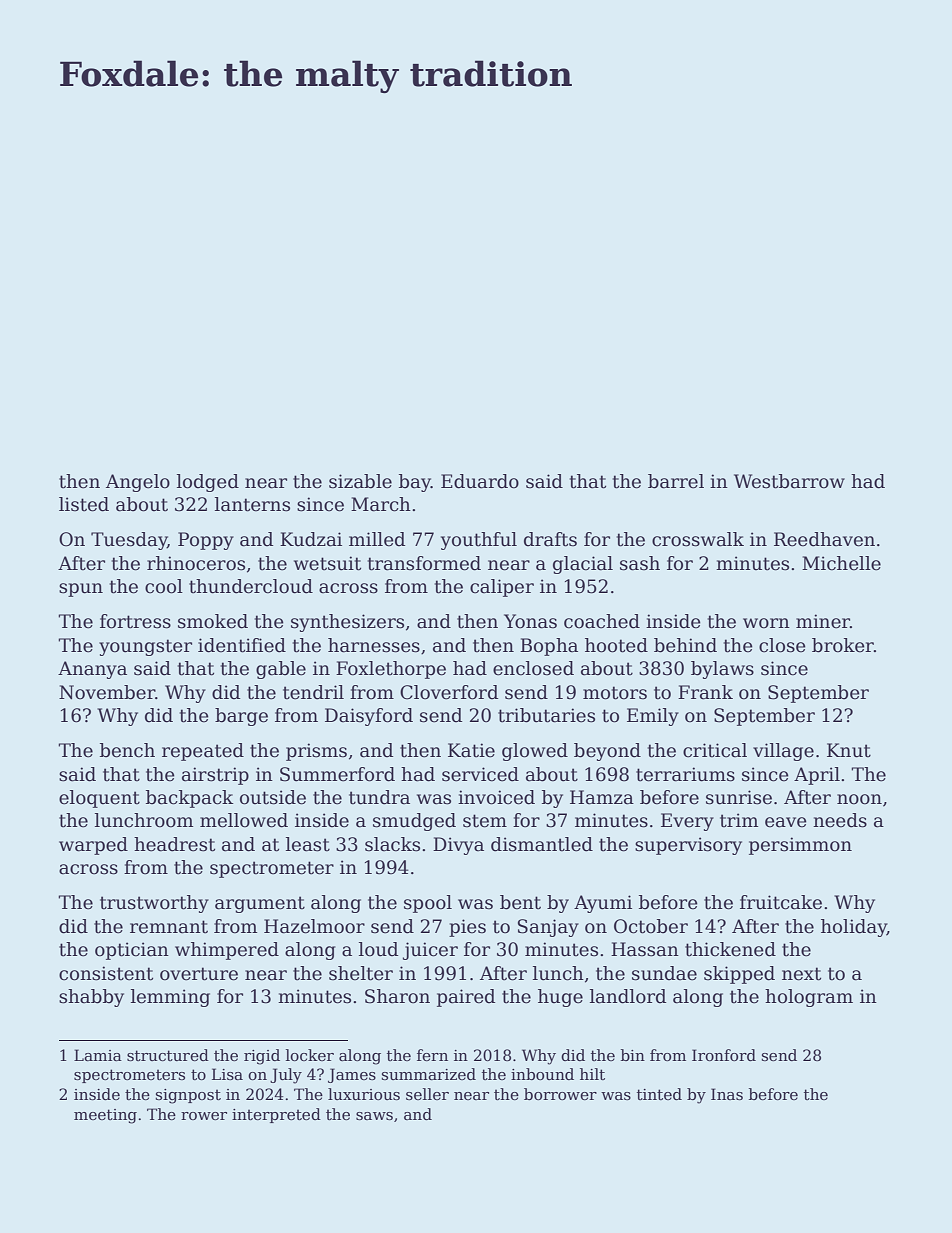 This page has height=1233, width=952. I want to click on glowed, so click(535, 752).
